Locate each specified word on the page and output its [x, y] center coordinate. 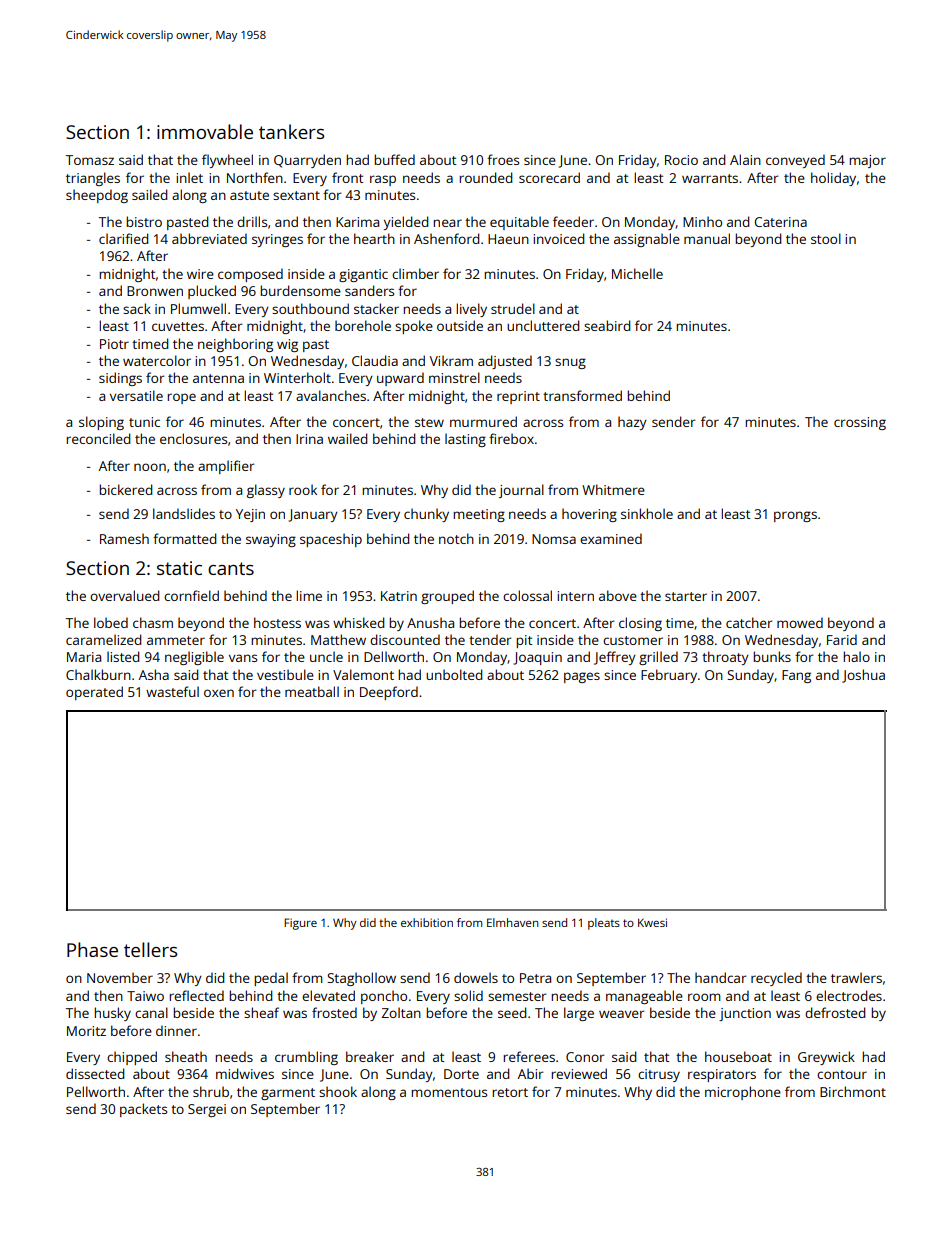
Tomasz [90, 160]
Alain [745, 159]
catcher [749, 622]
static [179, 568]
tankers [291, 131]
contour [842, 1074]
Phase [92, 949]
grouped [447, 597]
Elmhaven [512, 922]
